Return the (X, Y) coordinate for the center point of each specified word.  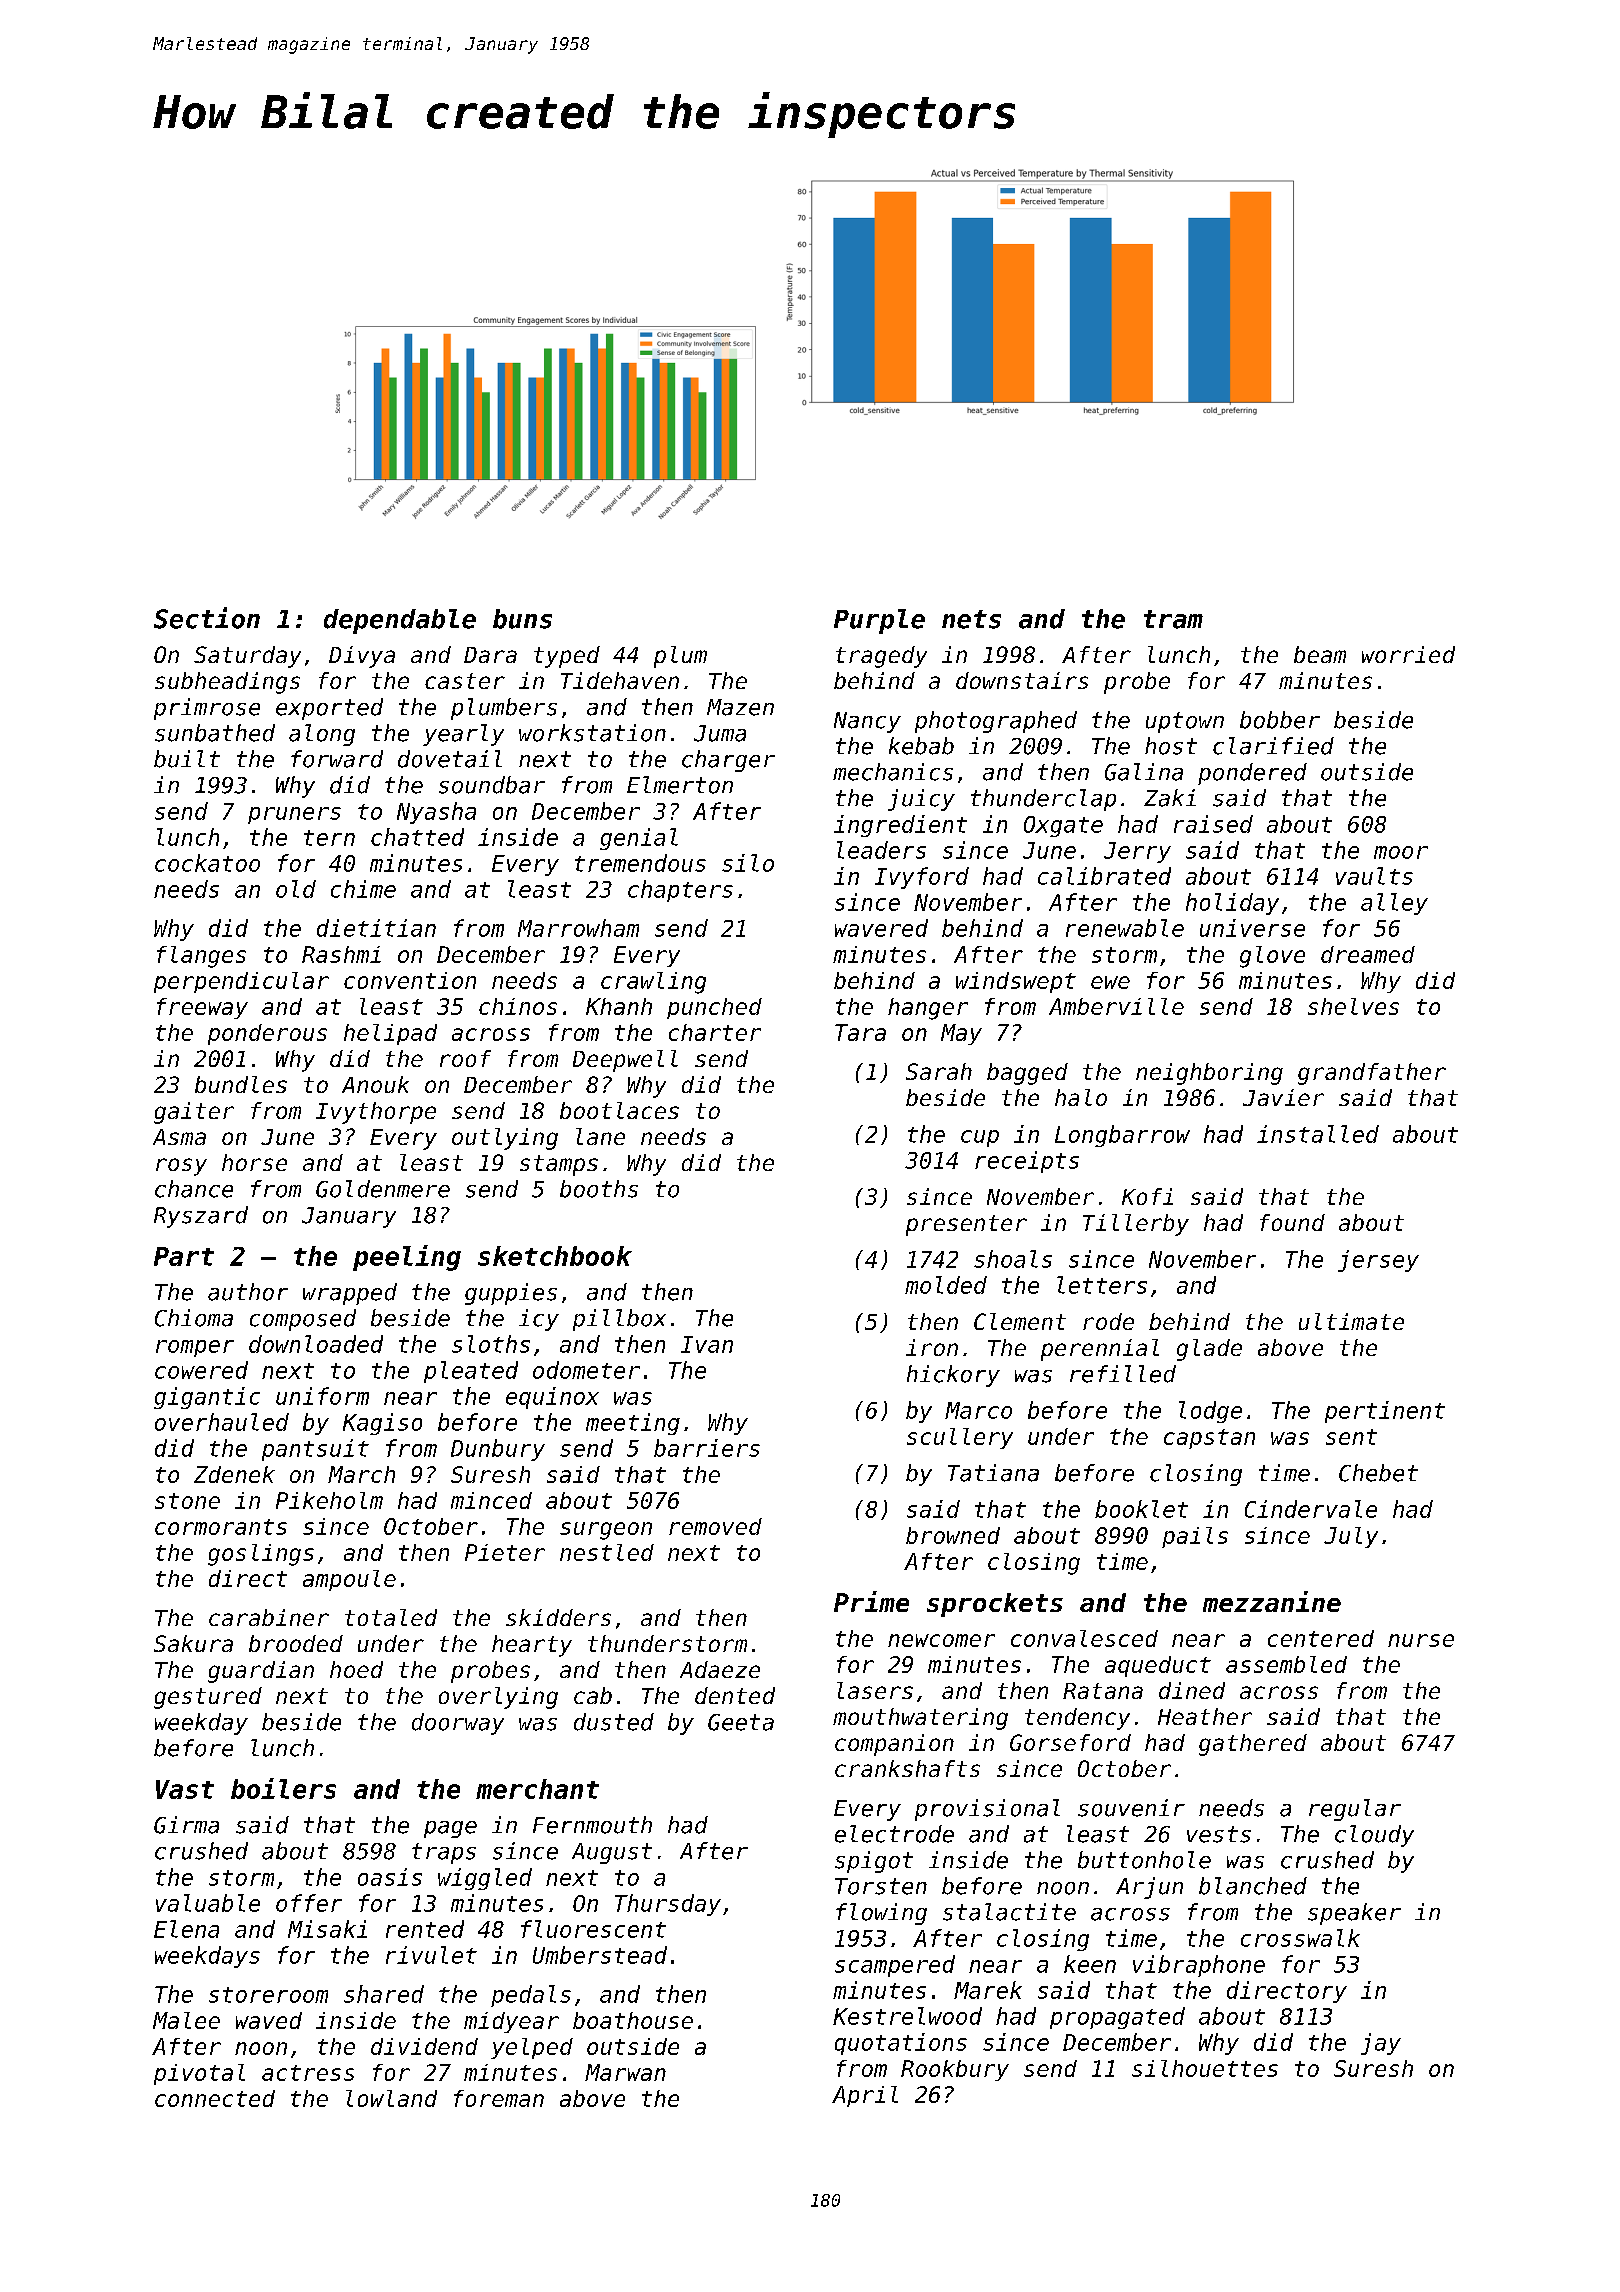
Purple (879, 621)
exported (329, 709)
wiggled (485, 1879)
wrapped (350, 1294)
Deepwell (625, 1061)
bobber (1280, 720)
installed (1318, 1134)
